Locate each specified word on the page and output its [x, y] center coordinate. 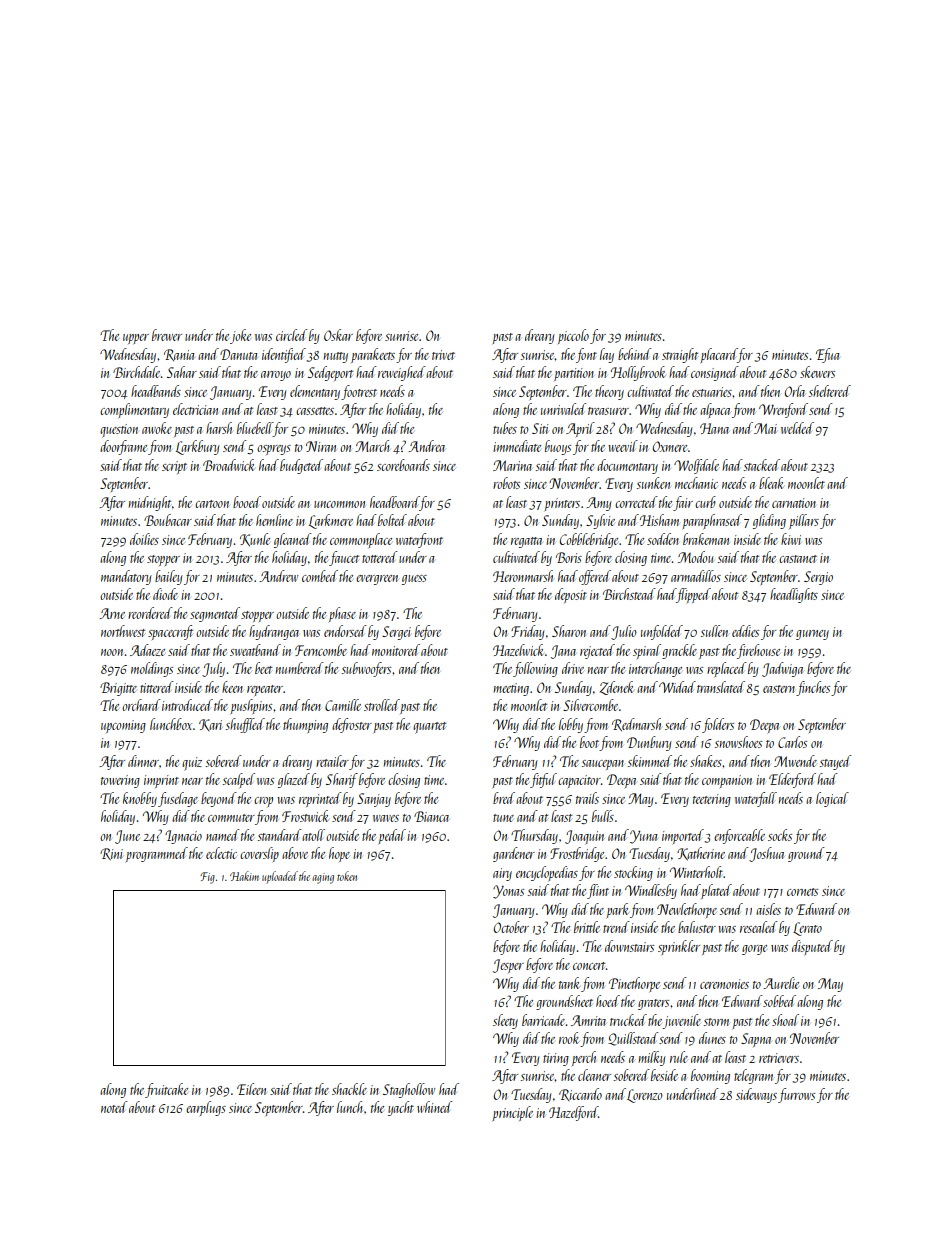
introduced [187, 705]
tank [569, 983]
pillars [804, 521]
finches [813, 688]
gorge [754, 950]
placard [719, 355]
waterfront [419, 540]
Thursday [534, 836]
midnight [150, 503]
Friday [528, 632]
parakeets [373, 355]
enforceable [739, 836]
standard [280, 835]
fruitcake [166, 1090]
